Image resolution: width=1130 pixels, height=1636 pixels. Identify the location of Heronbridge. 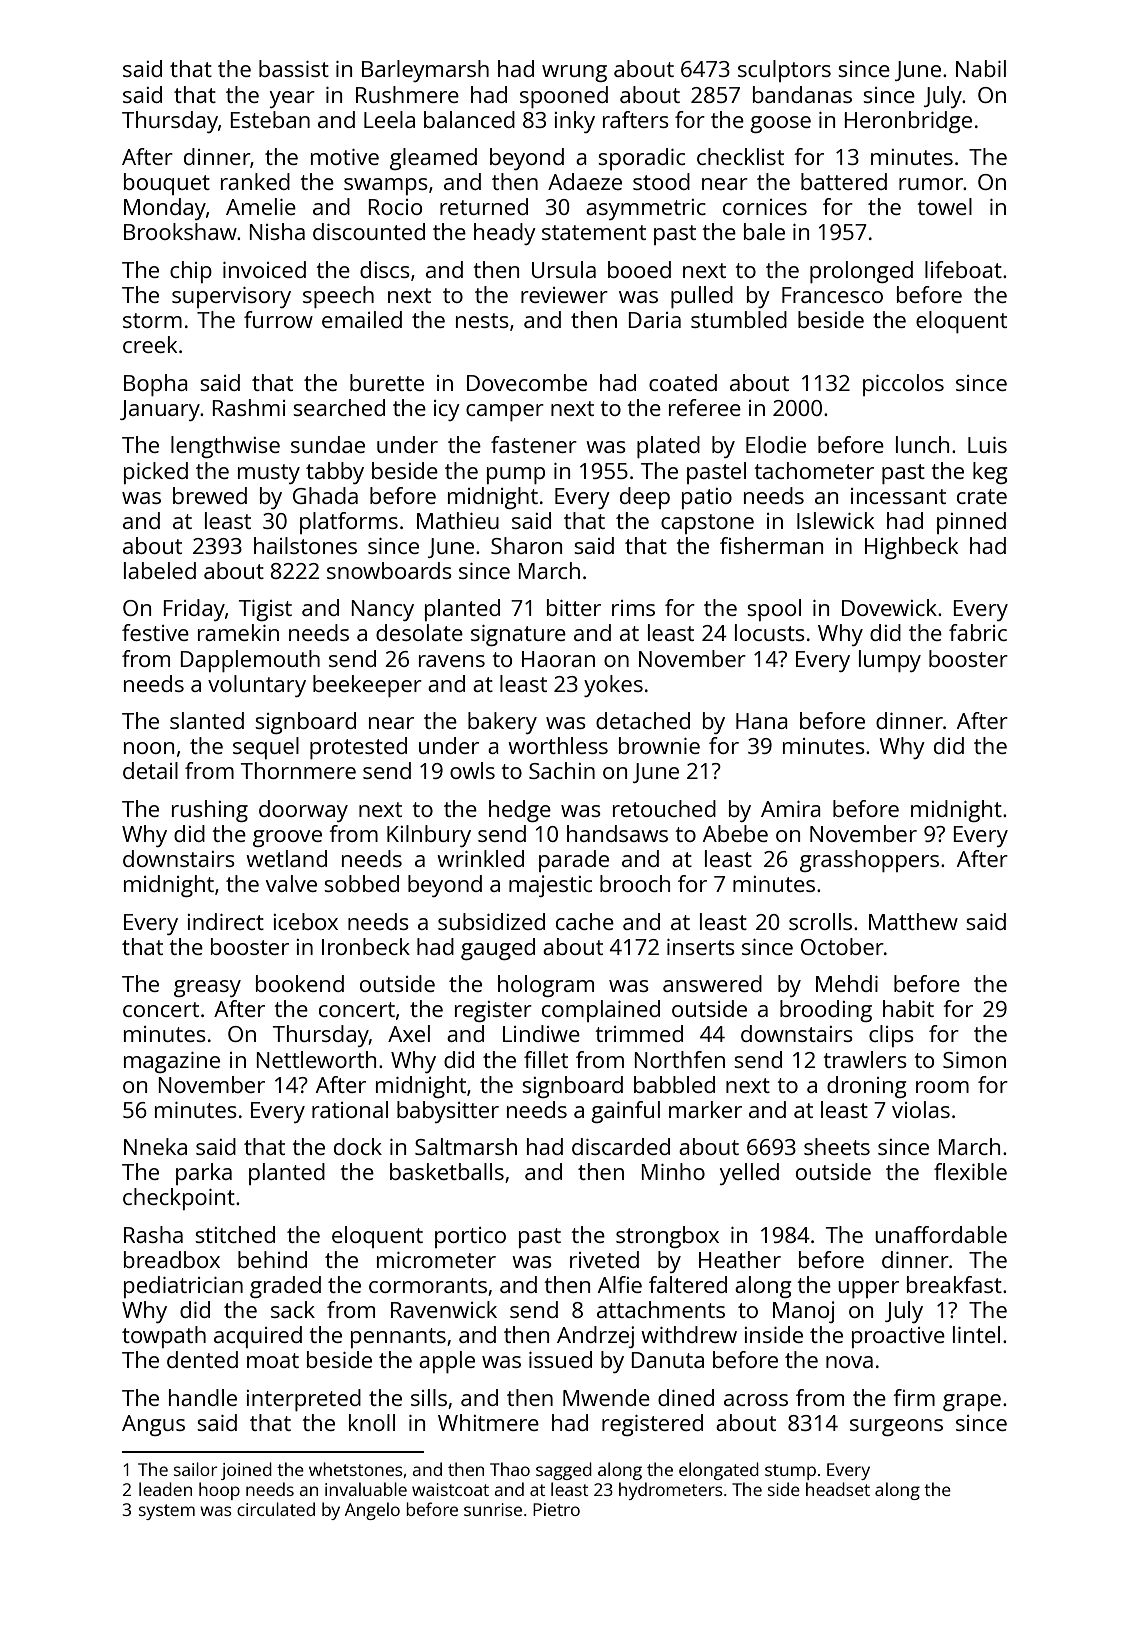
(908, 122).
